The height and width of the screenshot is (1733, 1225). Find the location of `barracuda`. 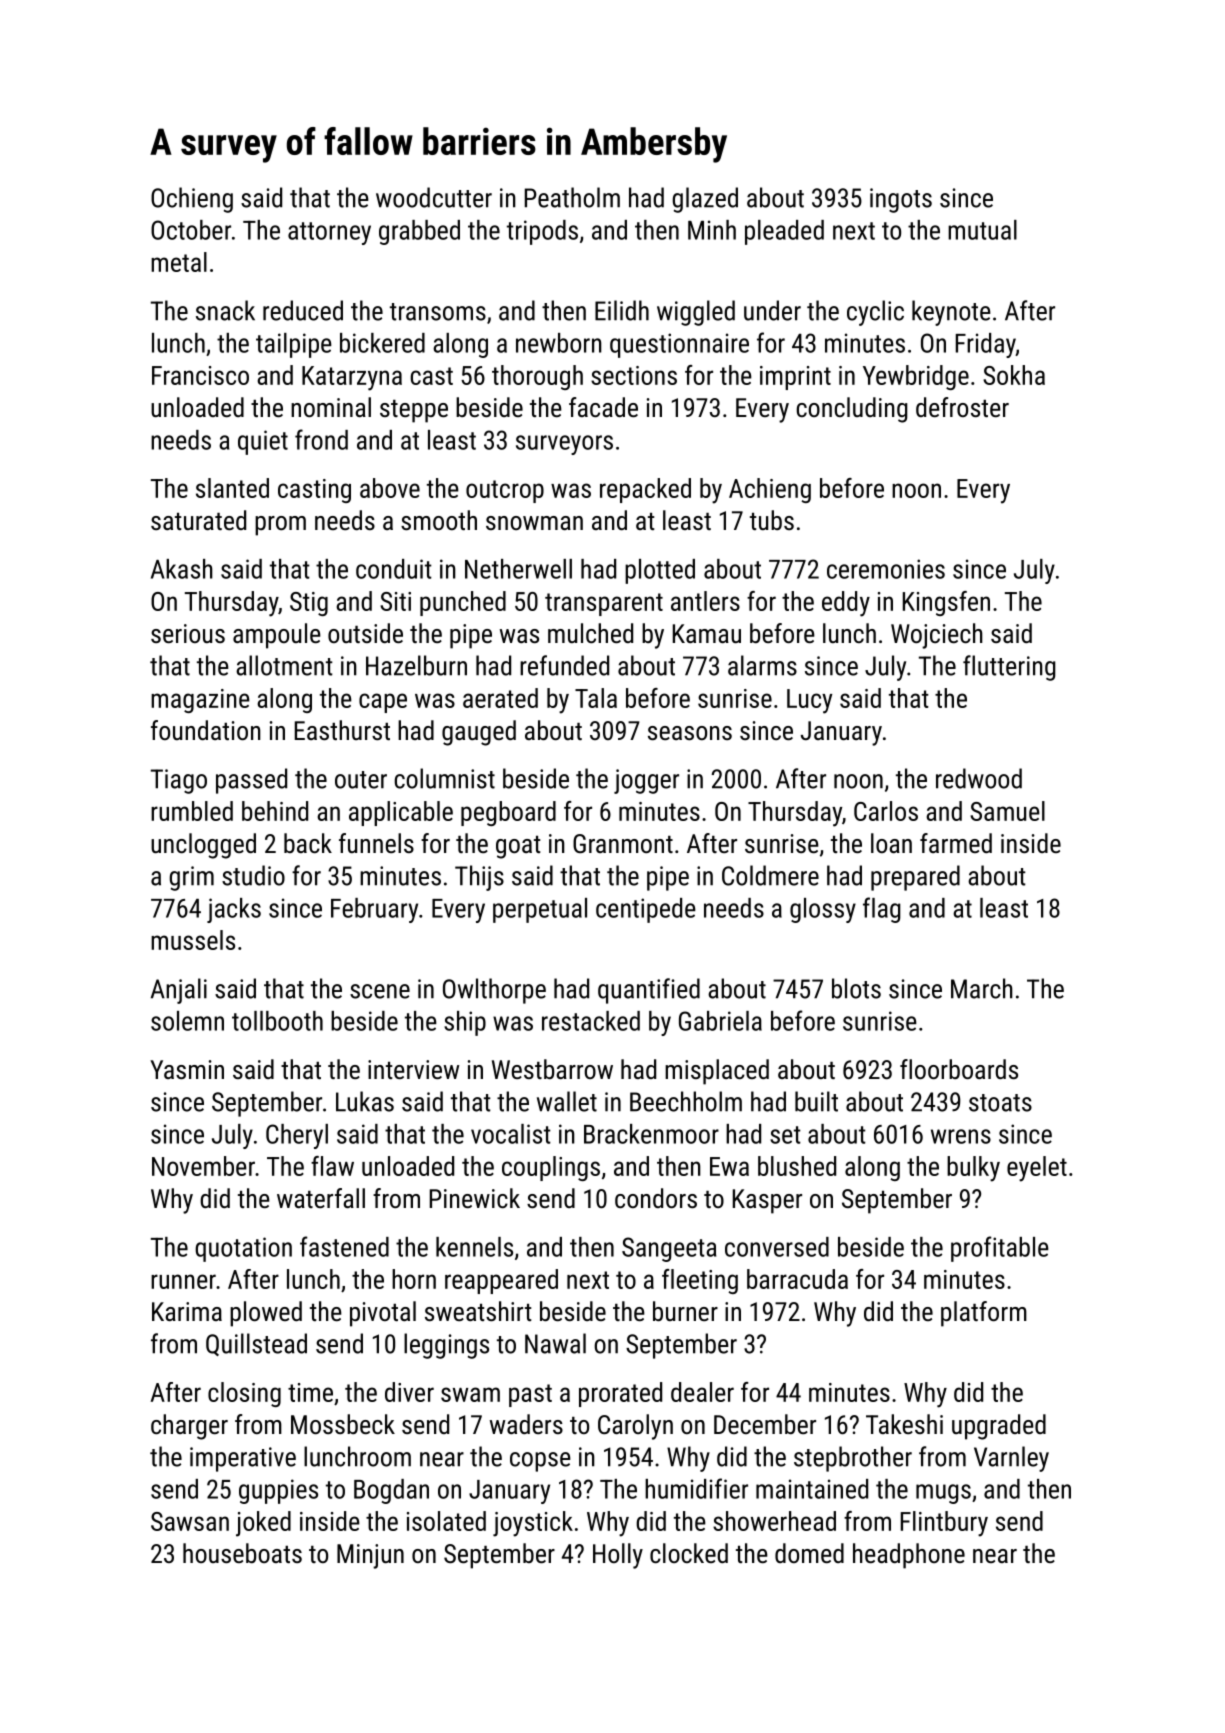

barracuda is located at coordinates (797, 1279).
